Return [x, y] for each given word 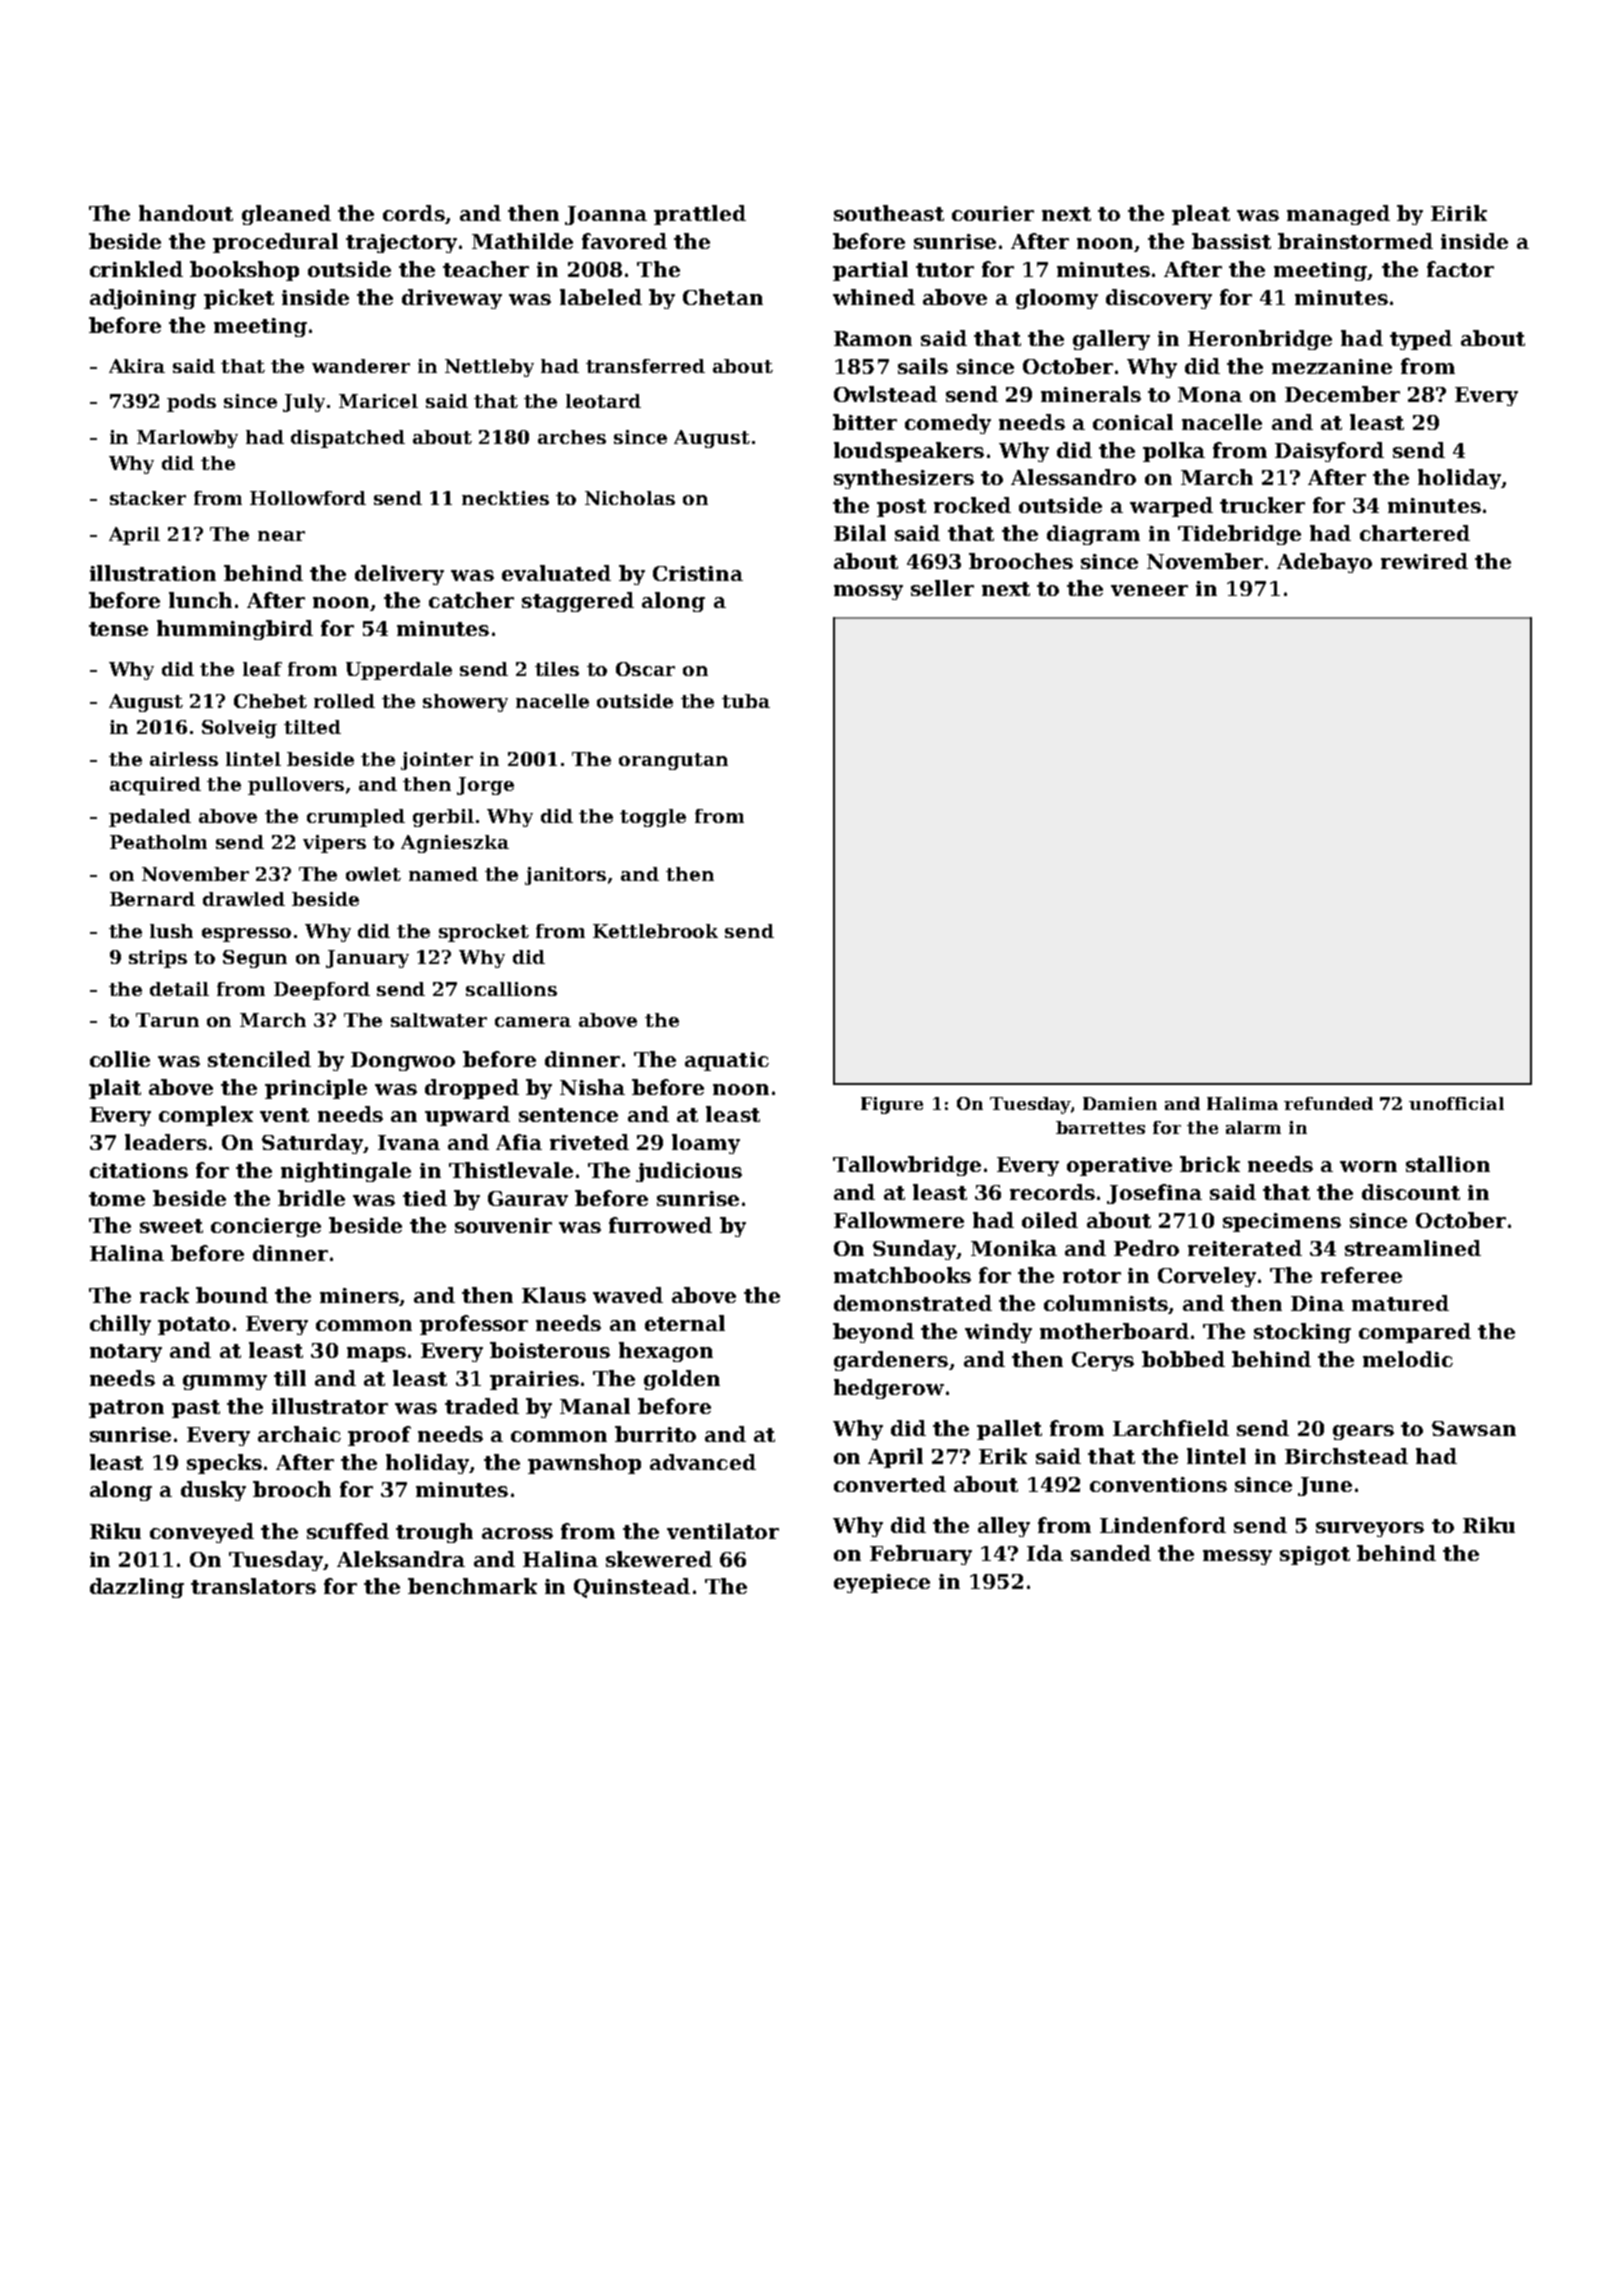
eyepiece [882, 1583]
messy [1237, 1557]
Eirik [1459, 213]
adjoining [143, 299]
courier [993, 213]
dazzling [137, 1588]
